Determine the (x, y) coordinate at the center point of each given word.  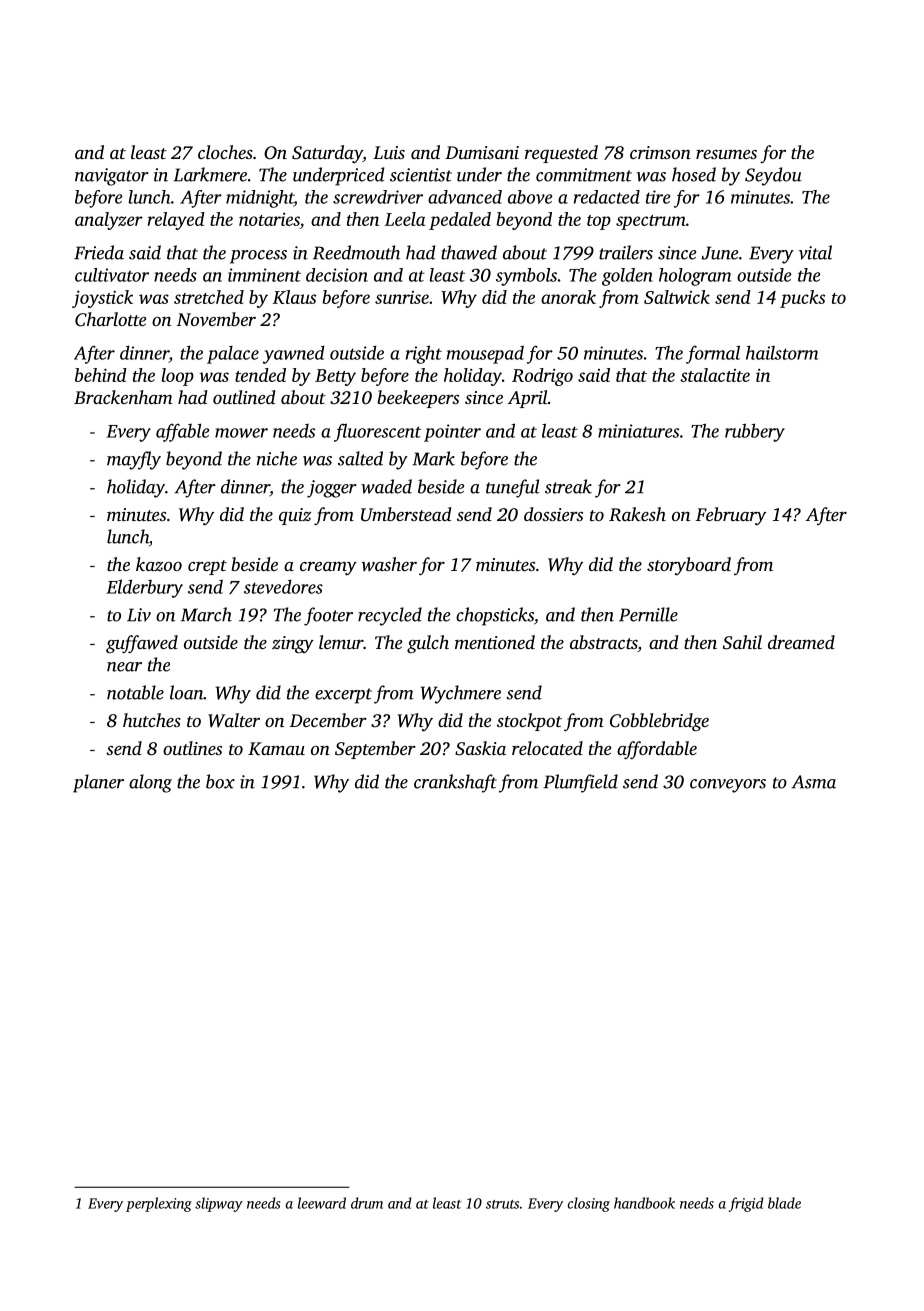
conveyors (728, 786)
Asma (813, 782)
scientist (421, 175)
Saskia (480, 748)
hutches (152, 720)
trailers (626, 252)
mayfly (134, 460)
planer (98, 783)
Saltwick (677, 297)
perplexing (159, 1204)
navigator (112, 177)
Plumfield (580, 783)
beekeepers (418, 399)
